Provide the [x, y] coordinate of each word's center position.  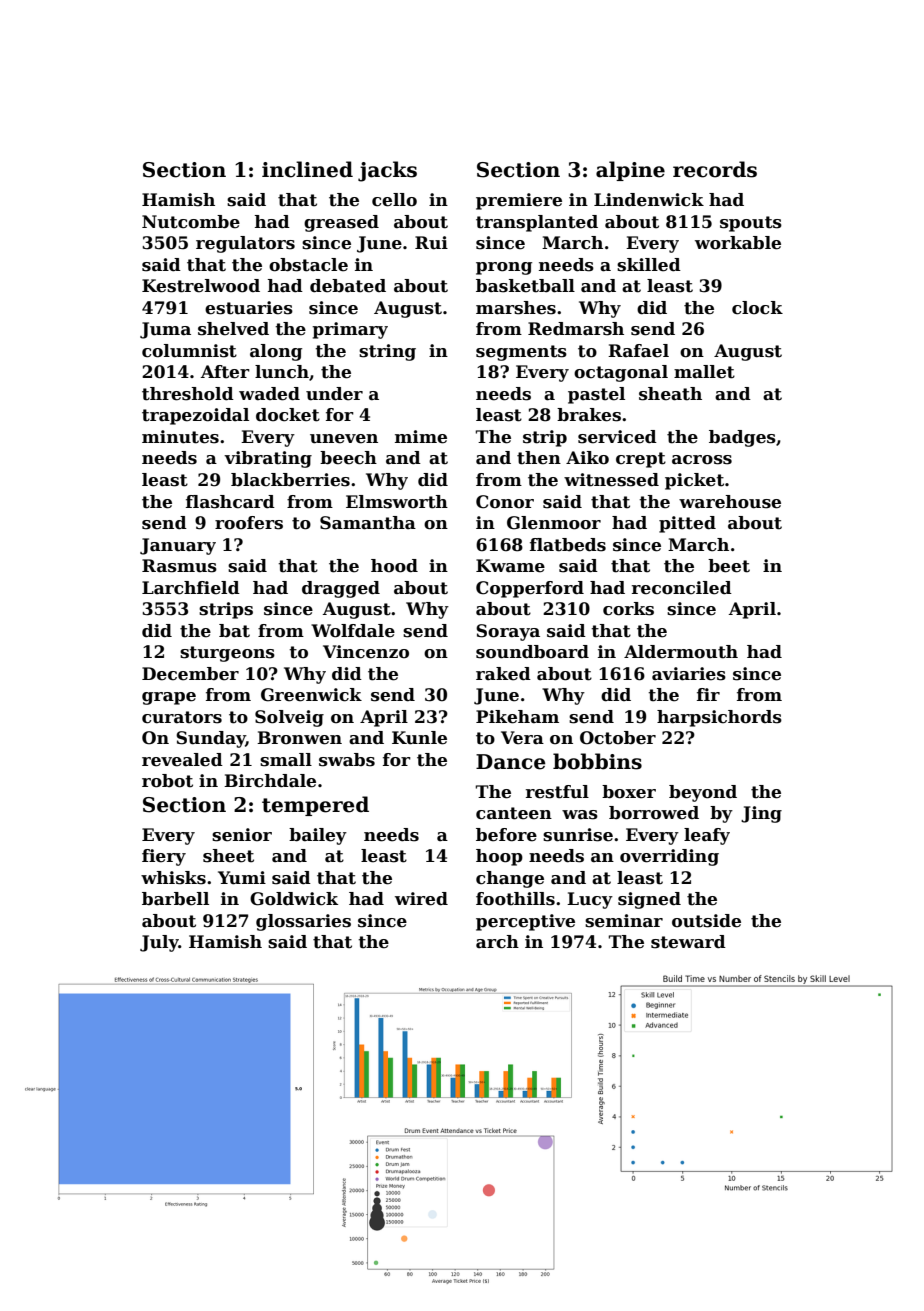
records [715, 169]
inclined [307, 169]
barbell [175, 899]
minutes [180, 437]
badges [742, 438]
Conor [505, 502]
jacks [387, 171]
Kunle [419, 738]
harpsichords [719, 718]
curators [182, 717]
